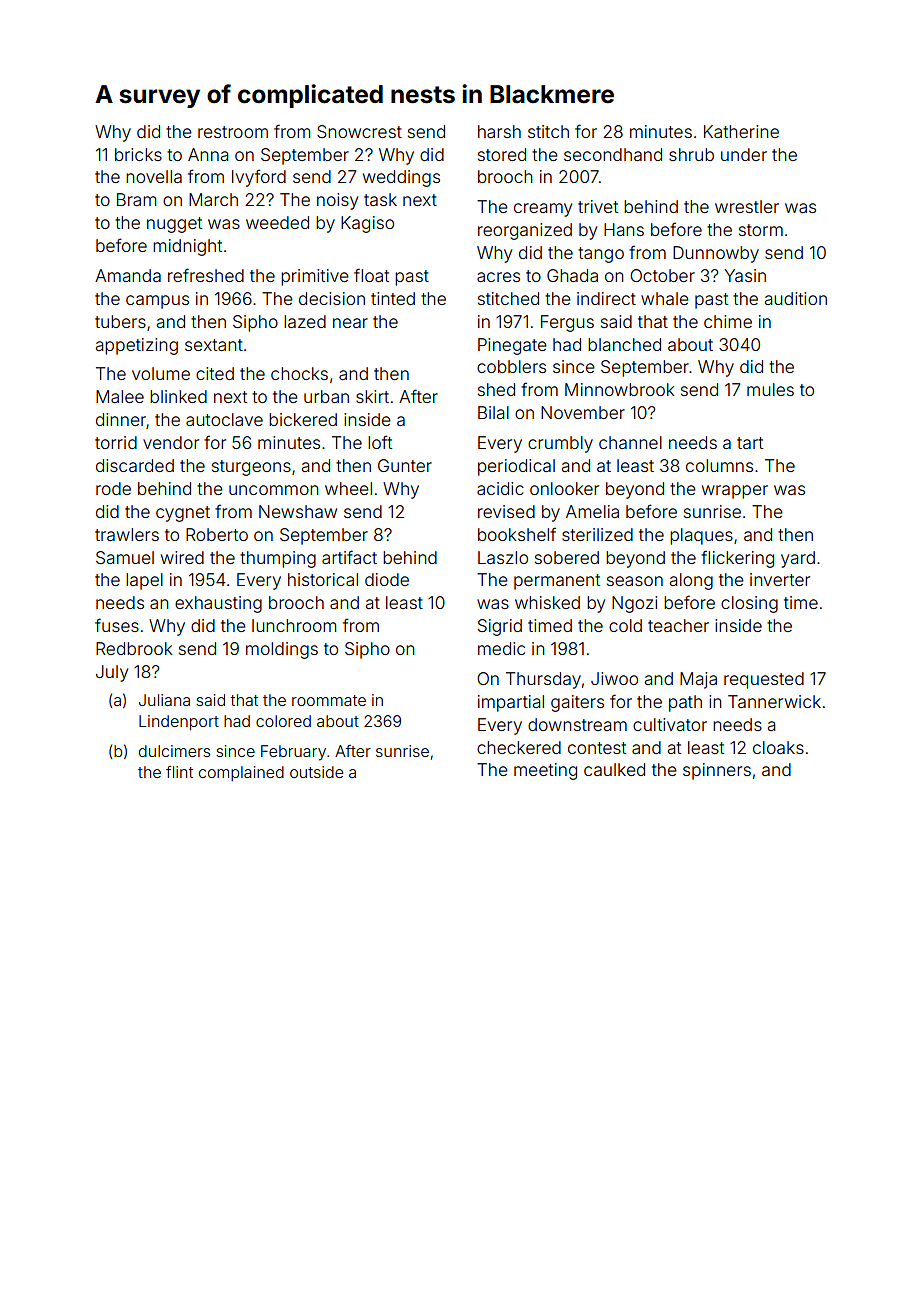 This screenshot has height=1308, width=924. What do you see at coordinates (716, 254) in the screenshot?
I see `Dunnowby` at bounding box center [716, 254].
